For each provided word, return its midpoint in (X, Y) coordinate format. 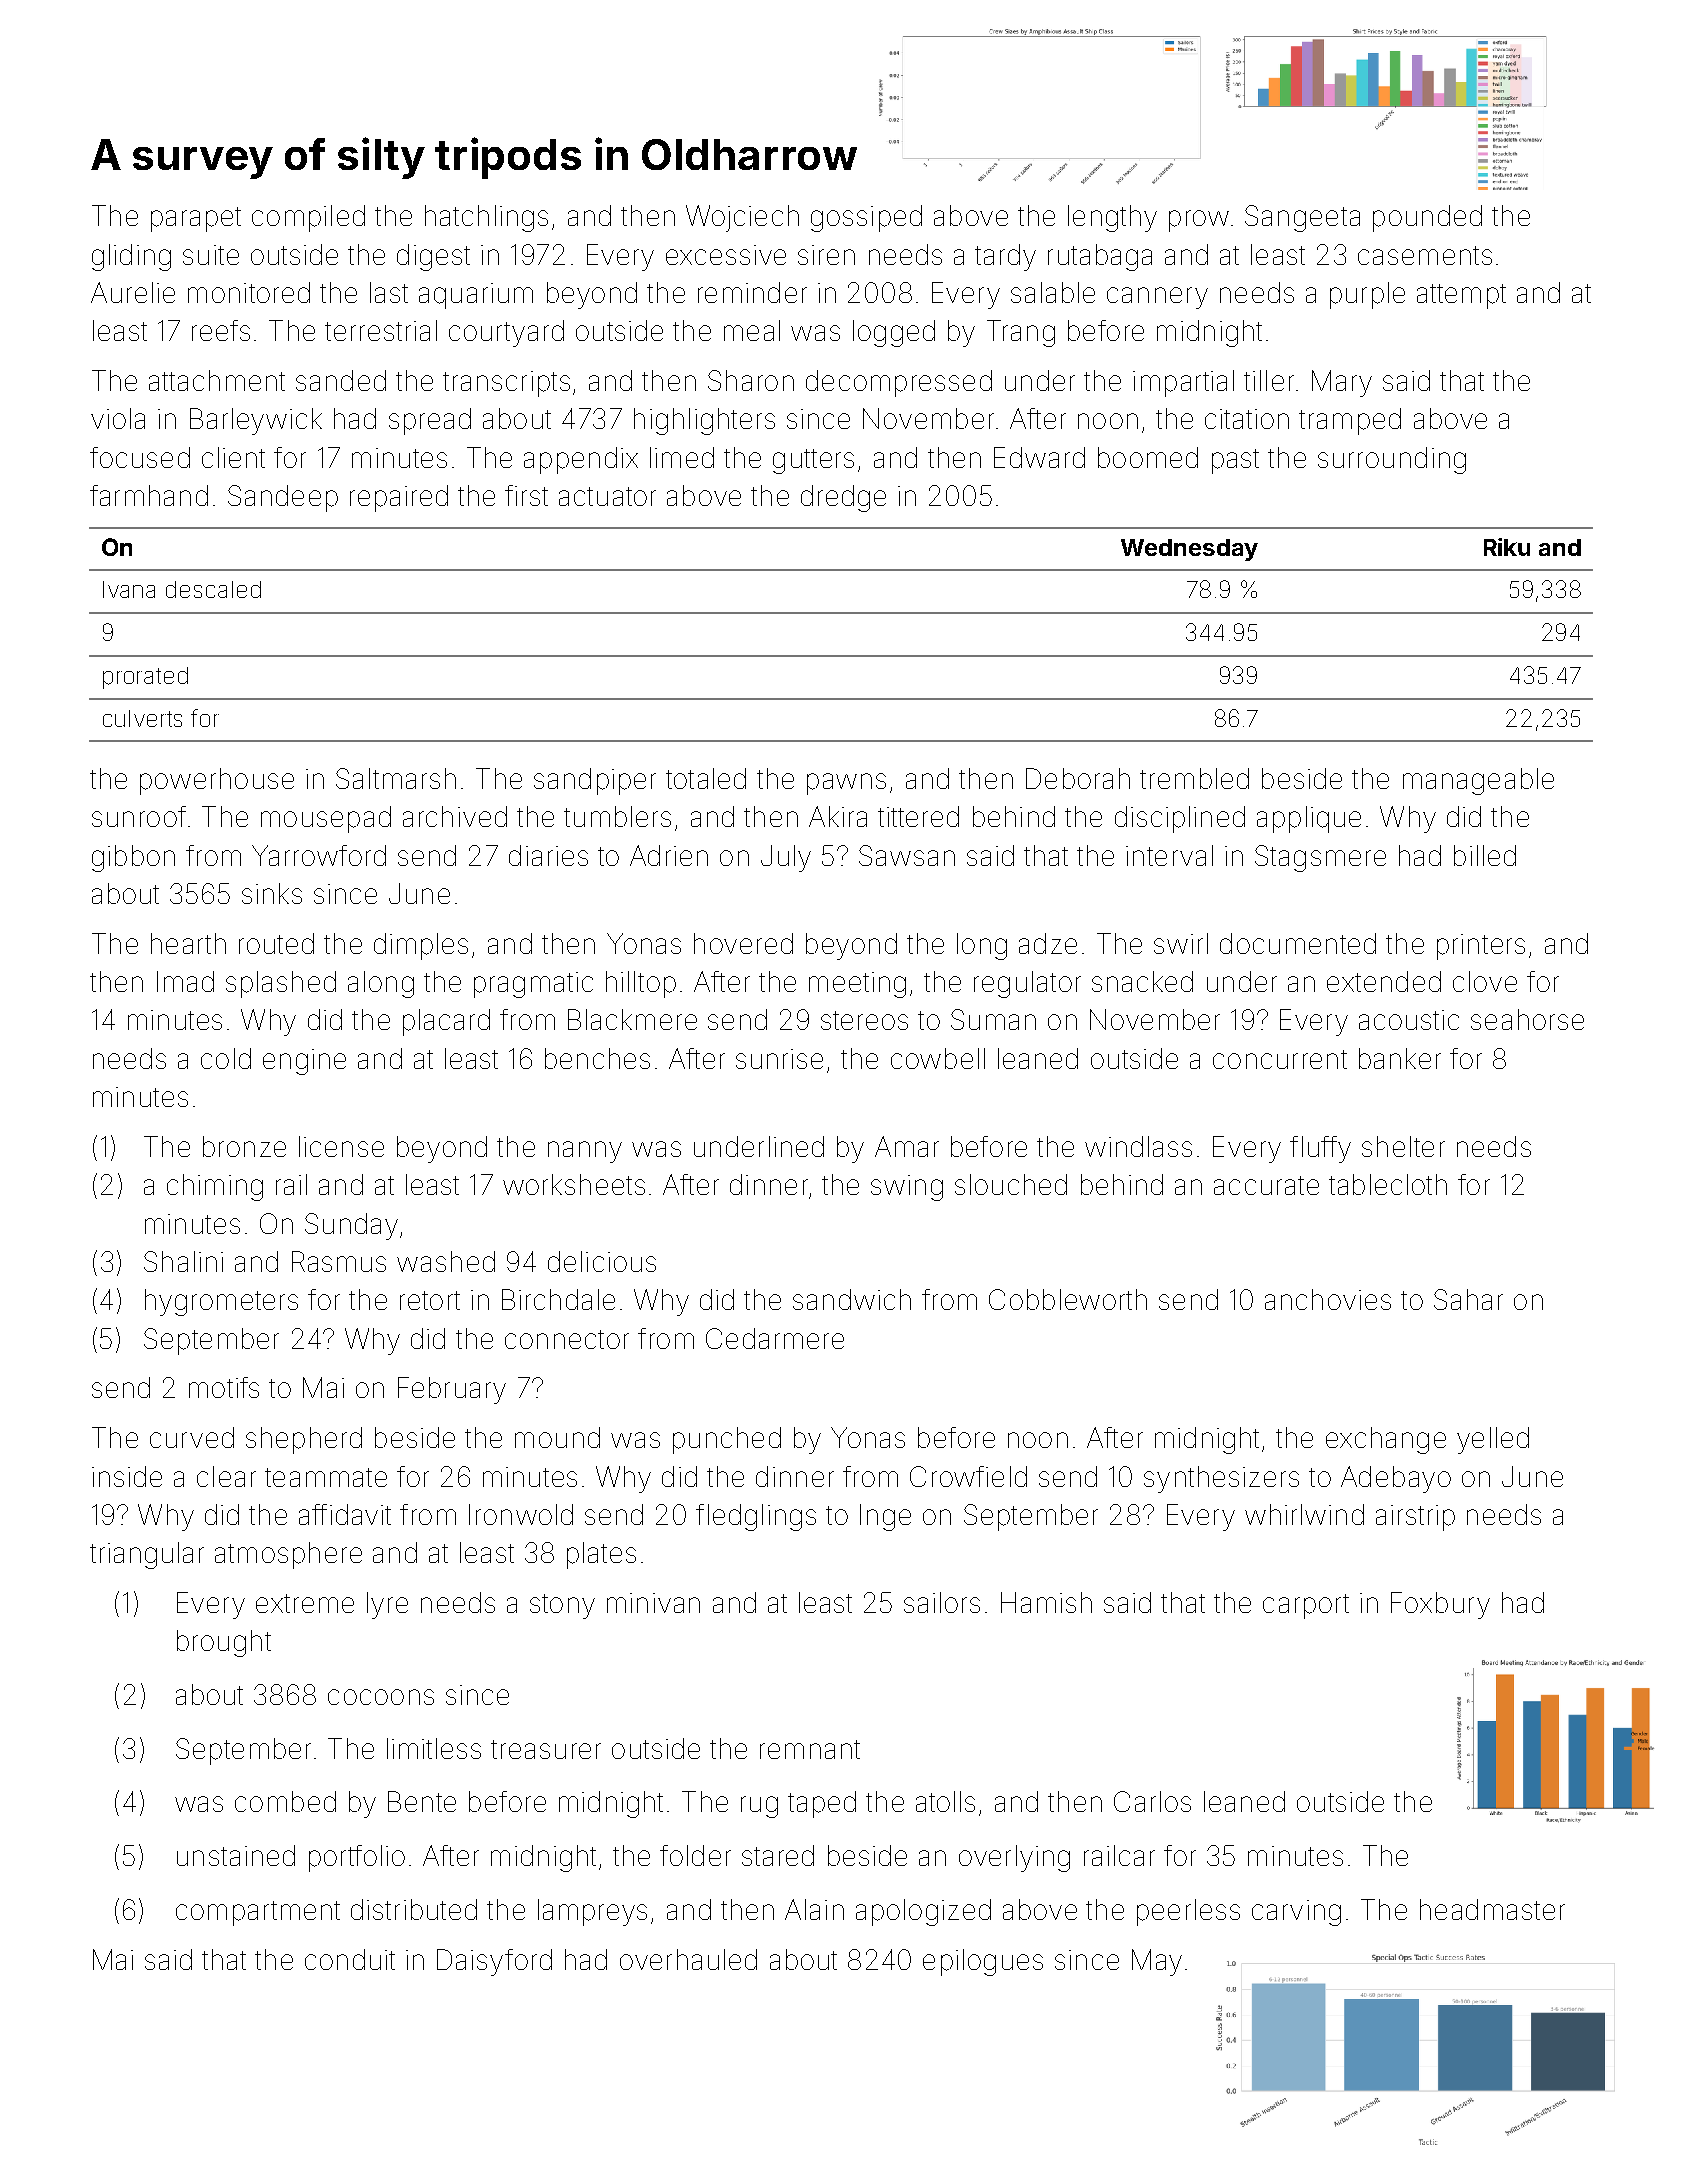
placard (446, 1022)
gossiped (866, 218)
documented (1298, 943)
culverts (142, 718)
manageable (1478, 781)
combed (285, 1801)
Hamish (1046, 1602)
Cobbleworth (1068, 1299)
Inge (885, 1517)
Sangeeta (1302, 218)
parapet (196, 219)
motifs (224, 1387)
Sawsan (907, 855)
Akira (838, 816)
